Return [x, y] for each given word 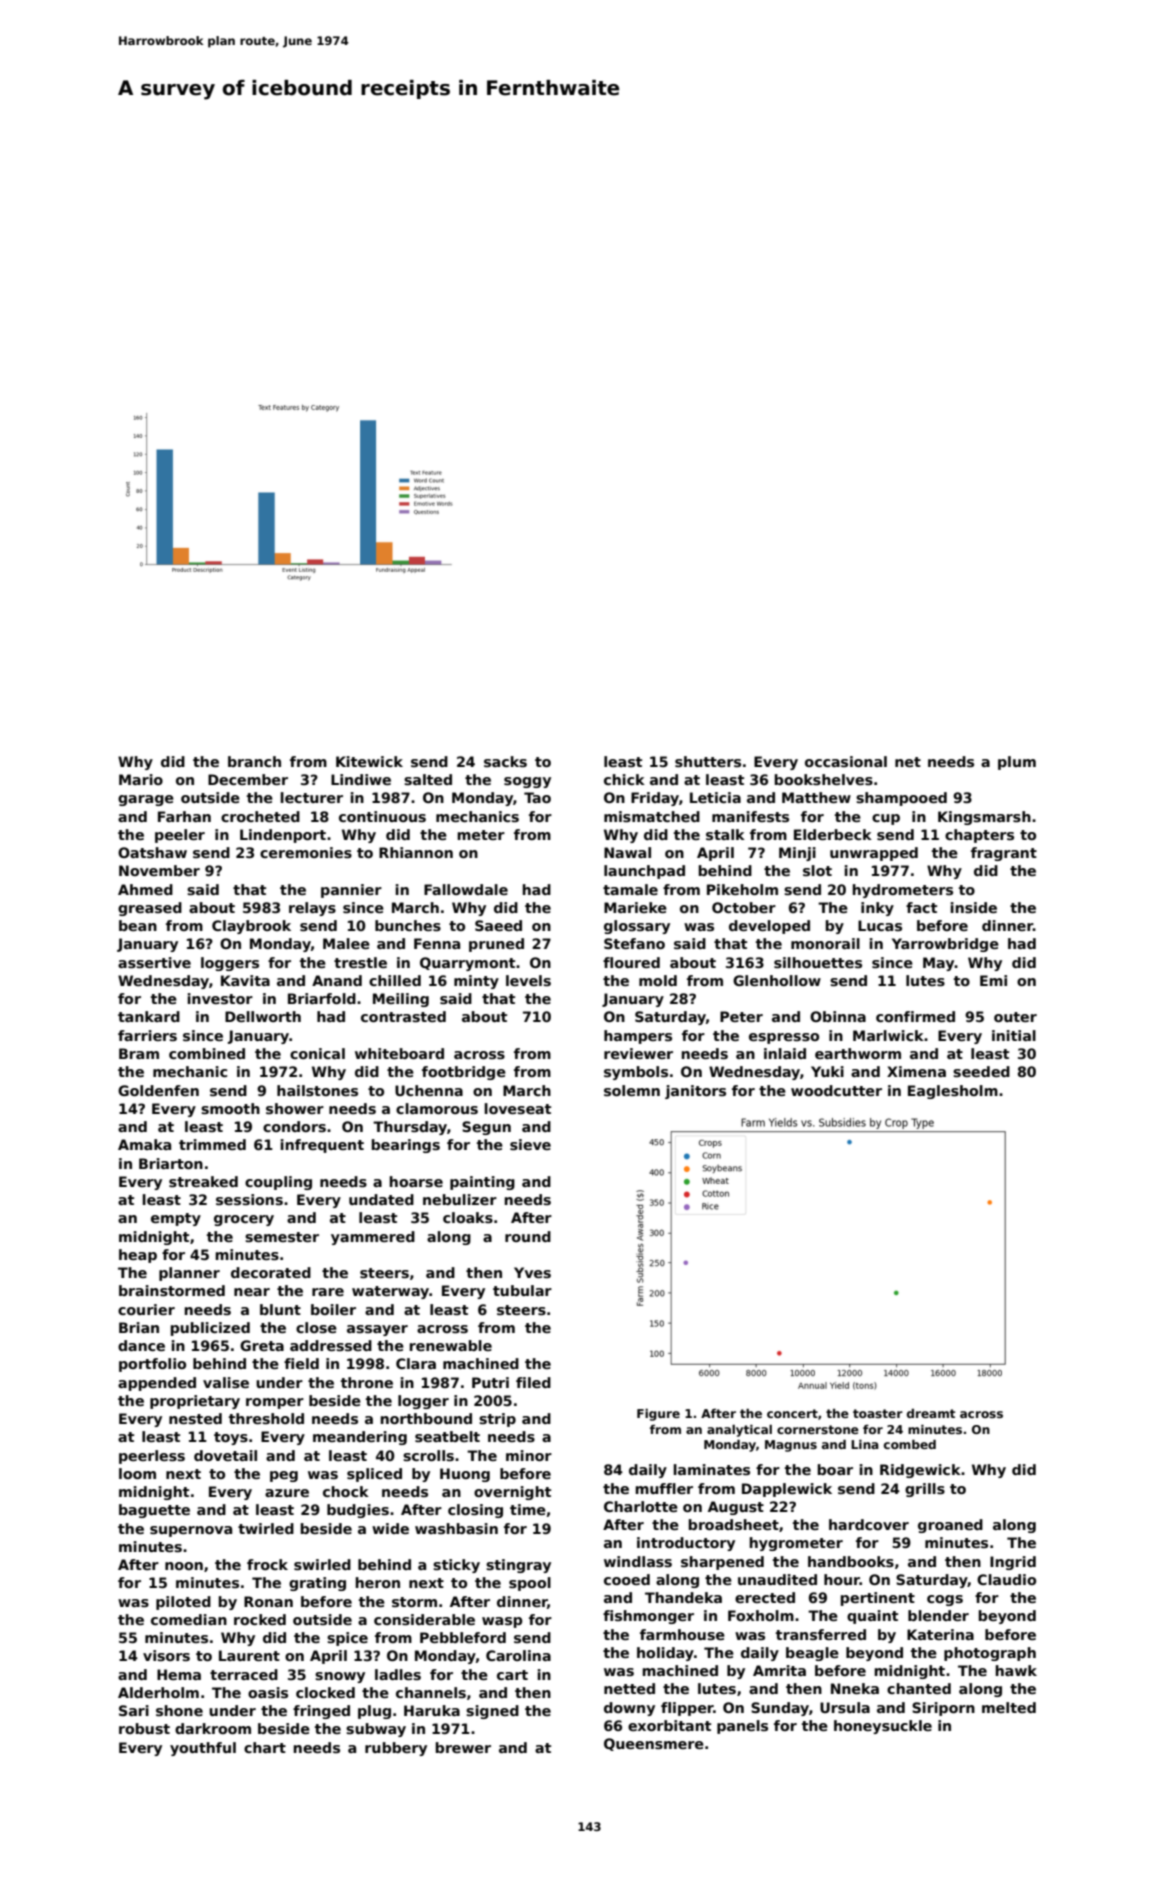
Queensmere [654, 1744]
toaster [878, 1413]
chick [624, 779]
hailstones [317, 1090]
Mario [141, 779]
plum [1017, 763]
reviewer [638, 1053]
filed [533, 1382]
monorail [825, 943]
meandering [360, 1438]
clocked [325, 1692]
